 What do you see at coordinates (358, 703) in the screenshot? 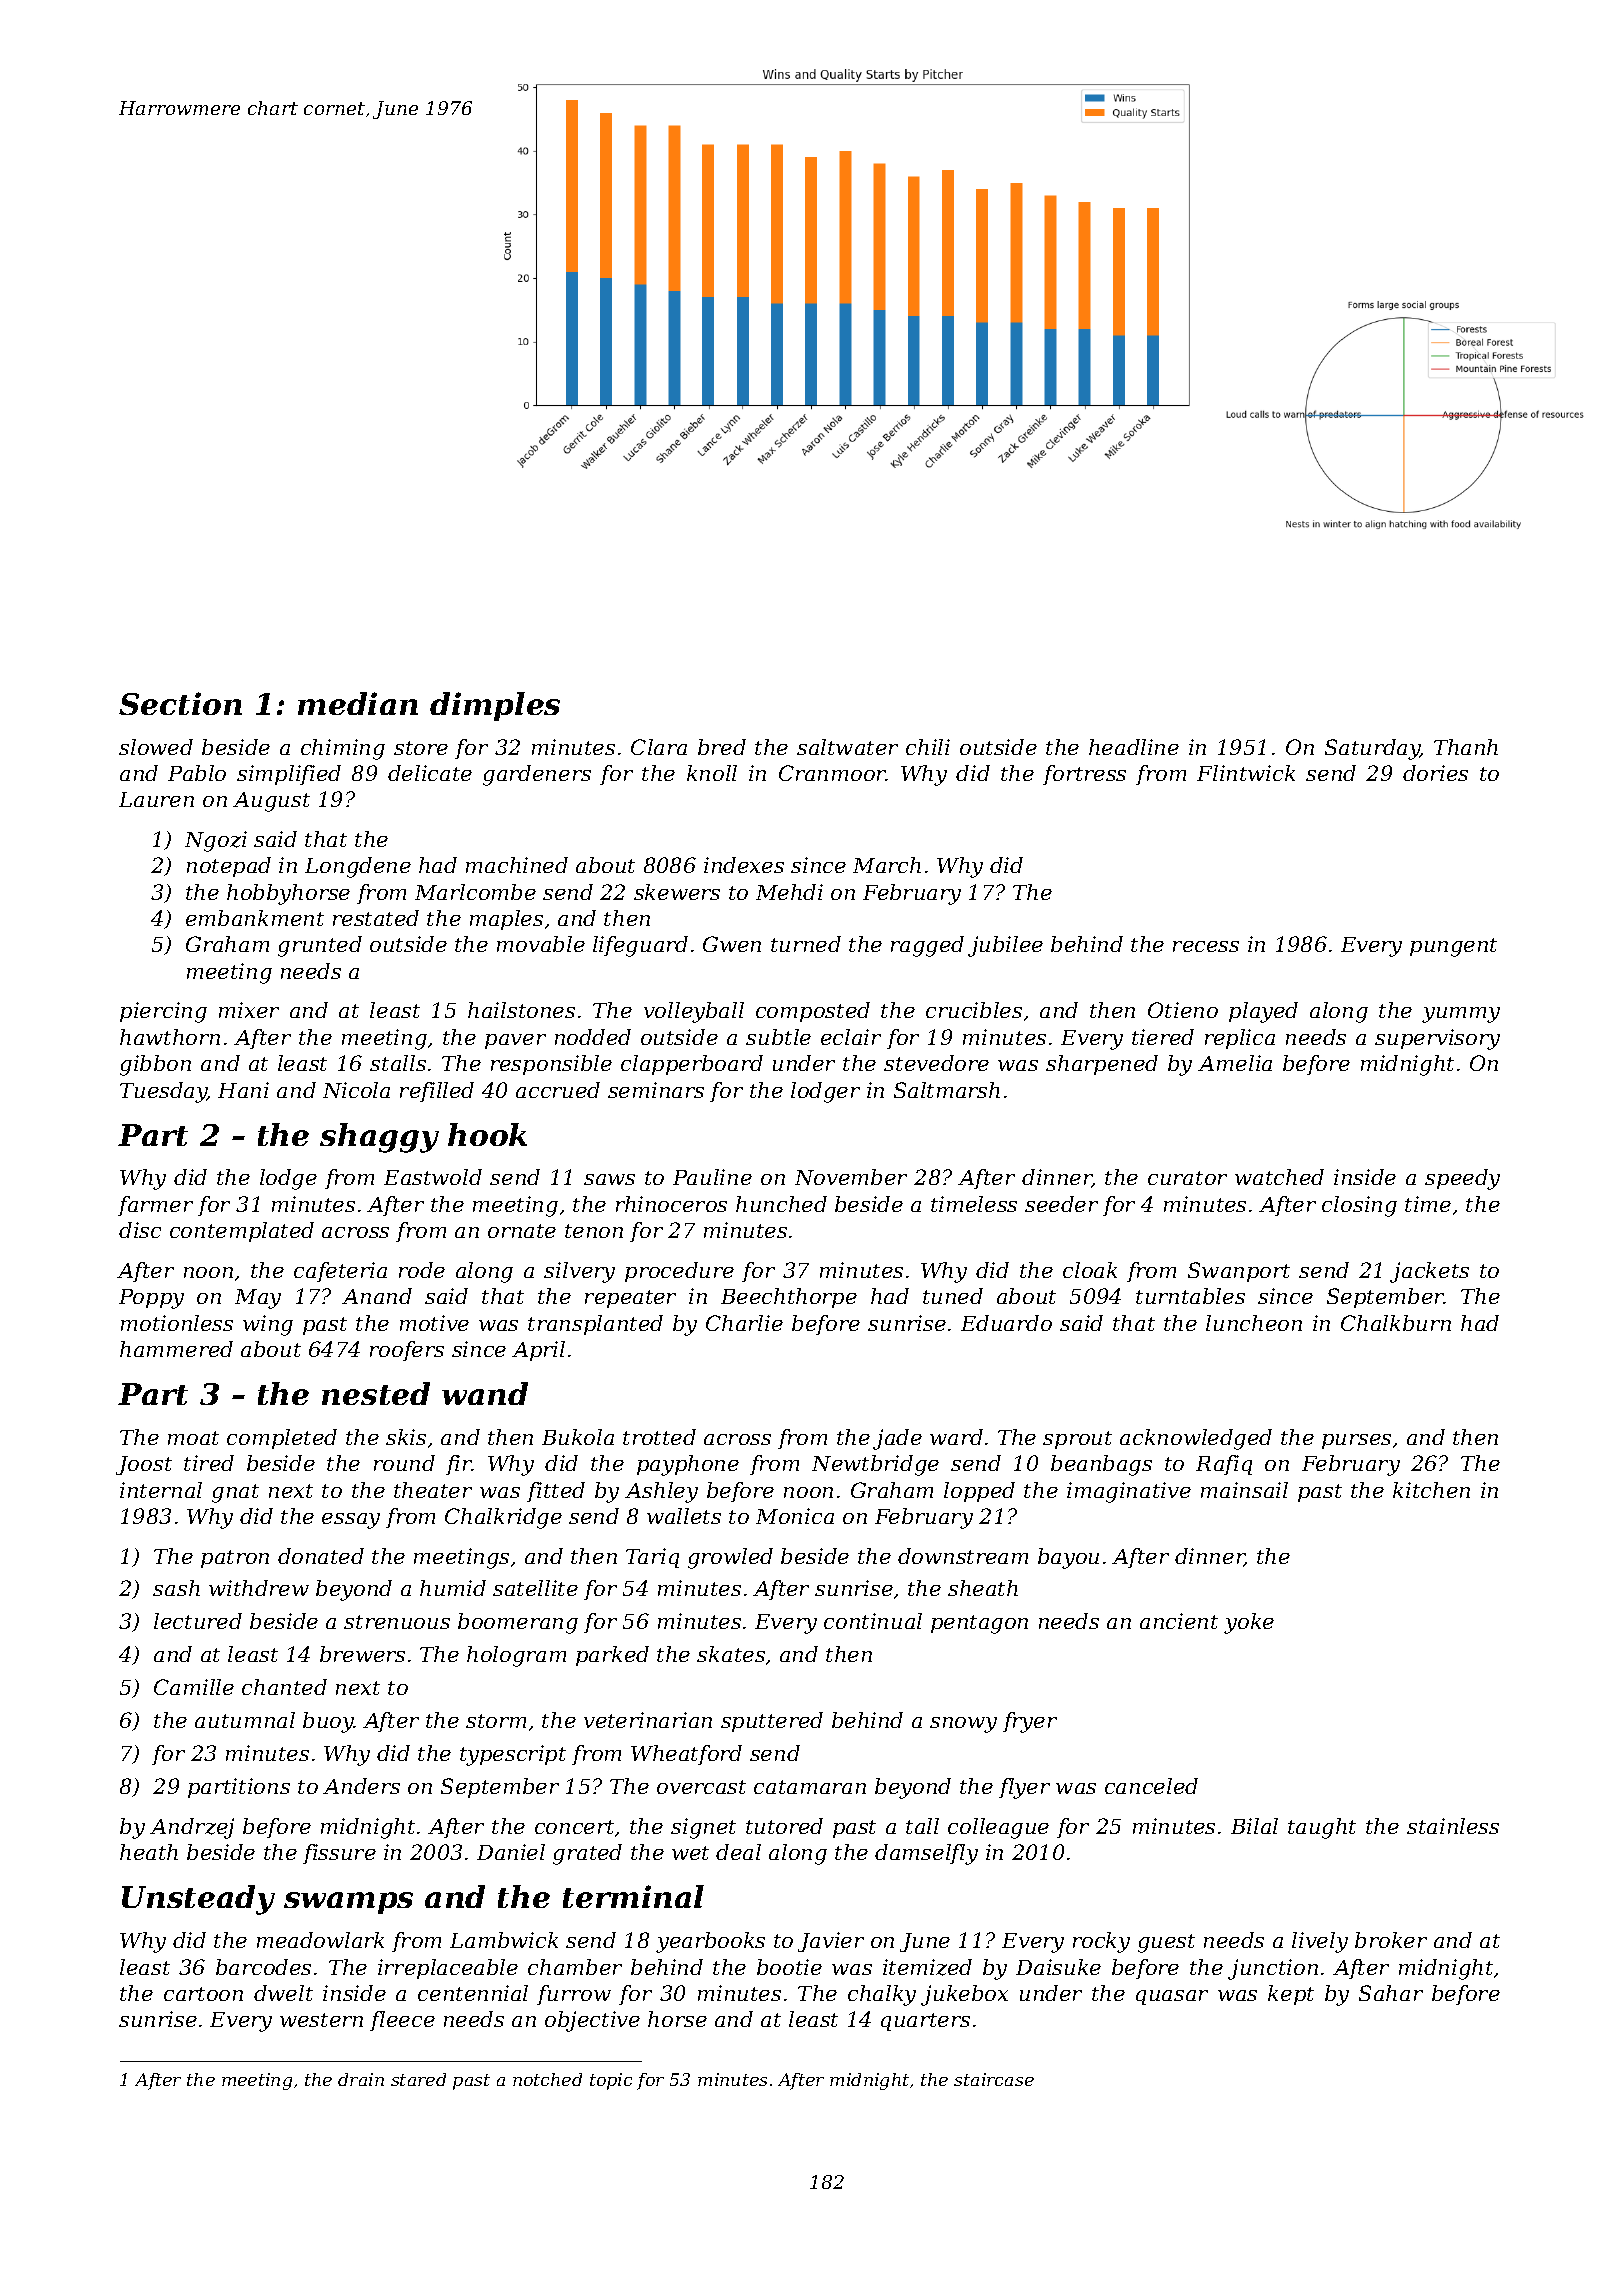
I see `median` at bounding box center [358, 703].
